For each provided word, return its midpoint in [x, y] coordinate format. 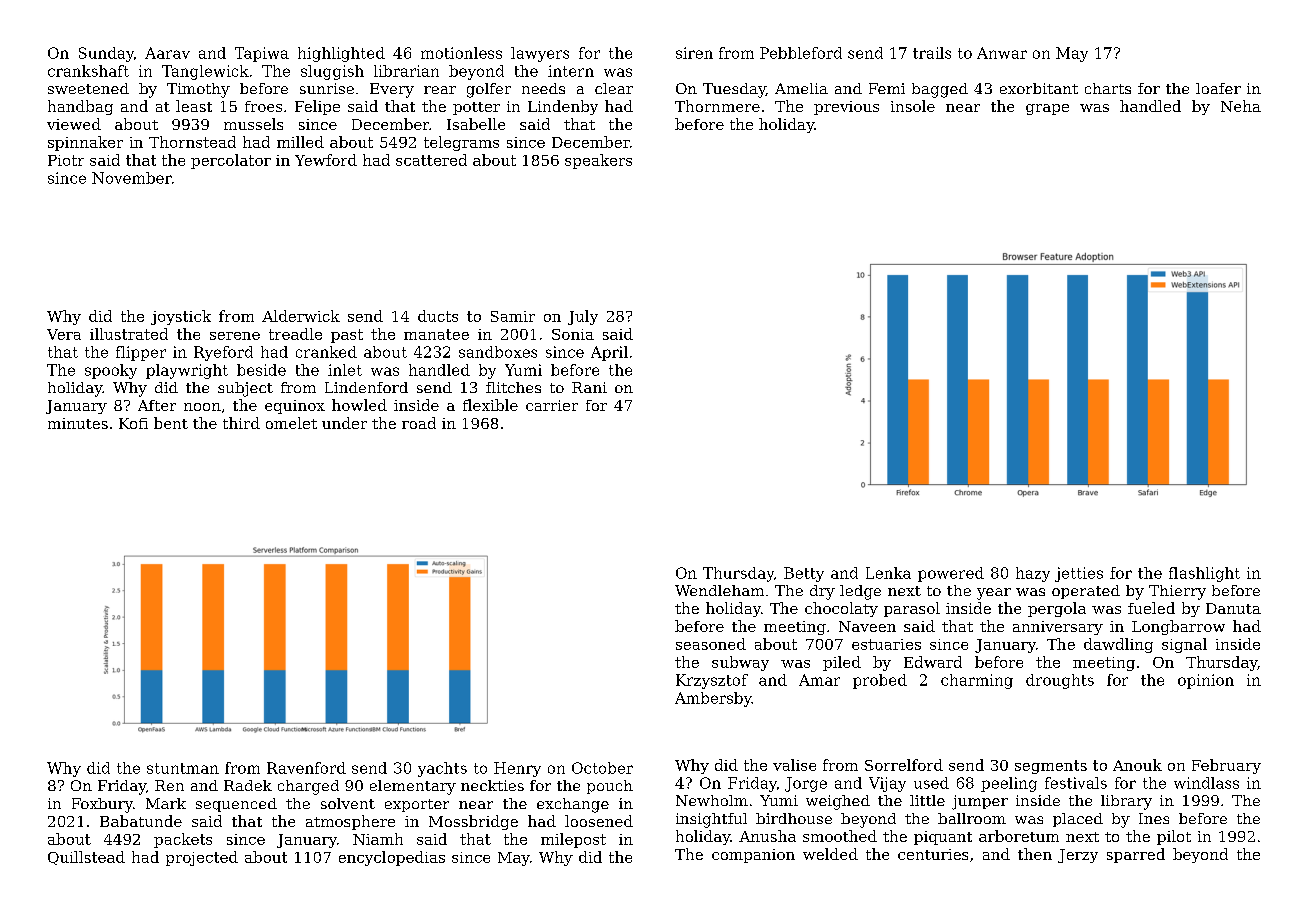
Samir [513, 316]
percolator [231, 161]
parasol [912, 609]
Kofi [133, 423]
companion [753, 856]
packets [183, 840]
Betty [804, 574]
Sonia [573, 334]
